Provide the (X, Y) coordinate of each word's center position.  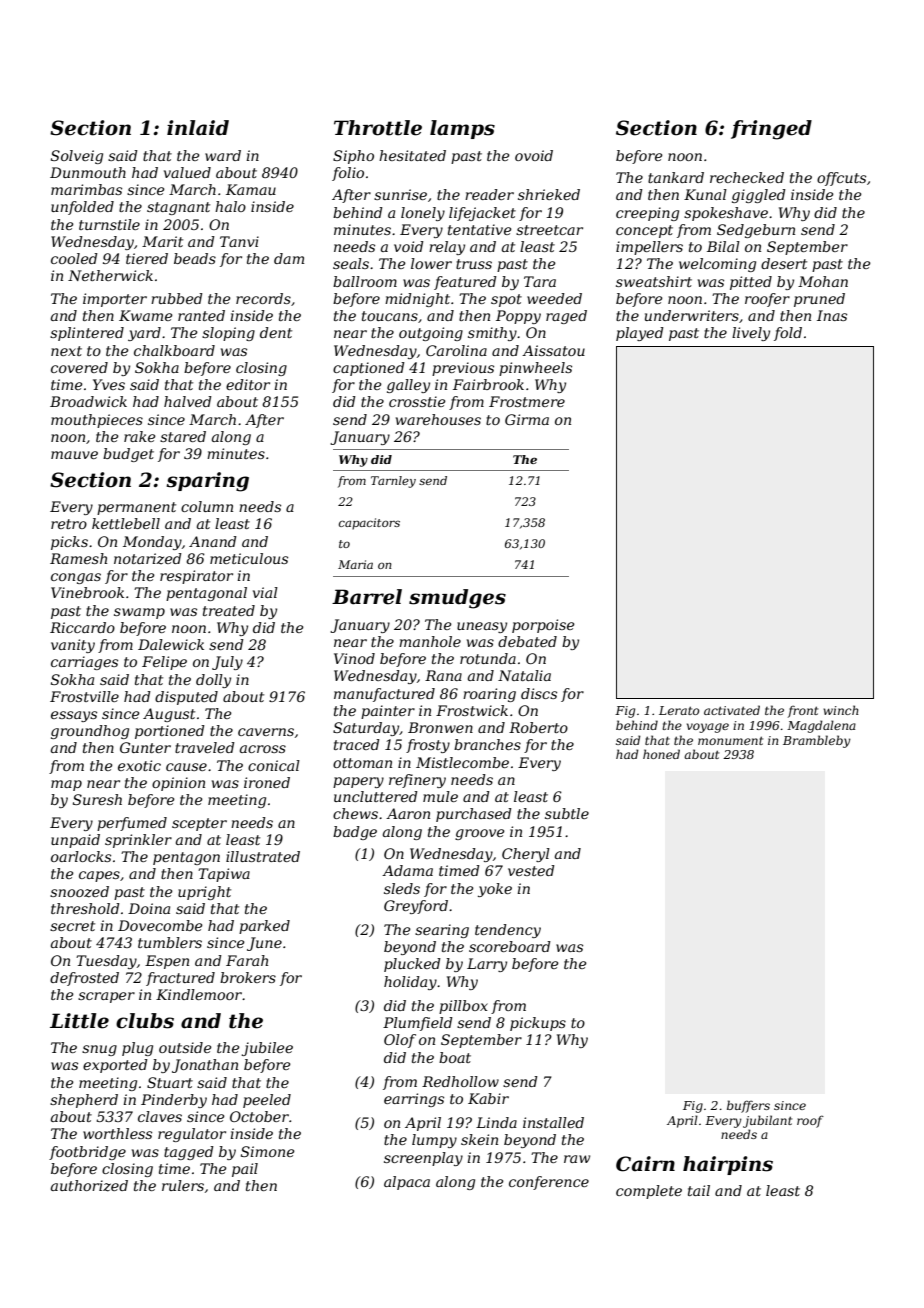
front (803, 711)
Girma (527, 419)
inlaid (198, 128)
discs (539, 693)
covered (79, 367)
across (263, 749)
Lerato (679, 710)
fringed (771, 130)
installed (553, 1122)
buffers (748, 1106)
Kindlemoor (199, 994)
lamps (462, 129)
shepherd (84, 1101)
